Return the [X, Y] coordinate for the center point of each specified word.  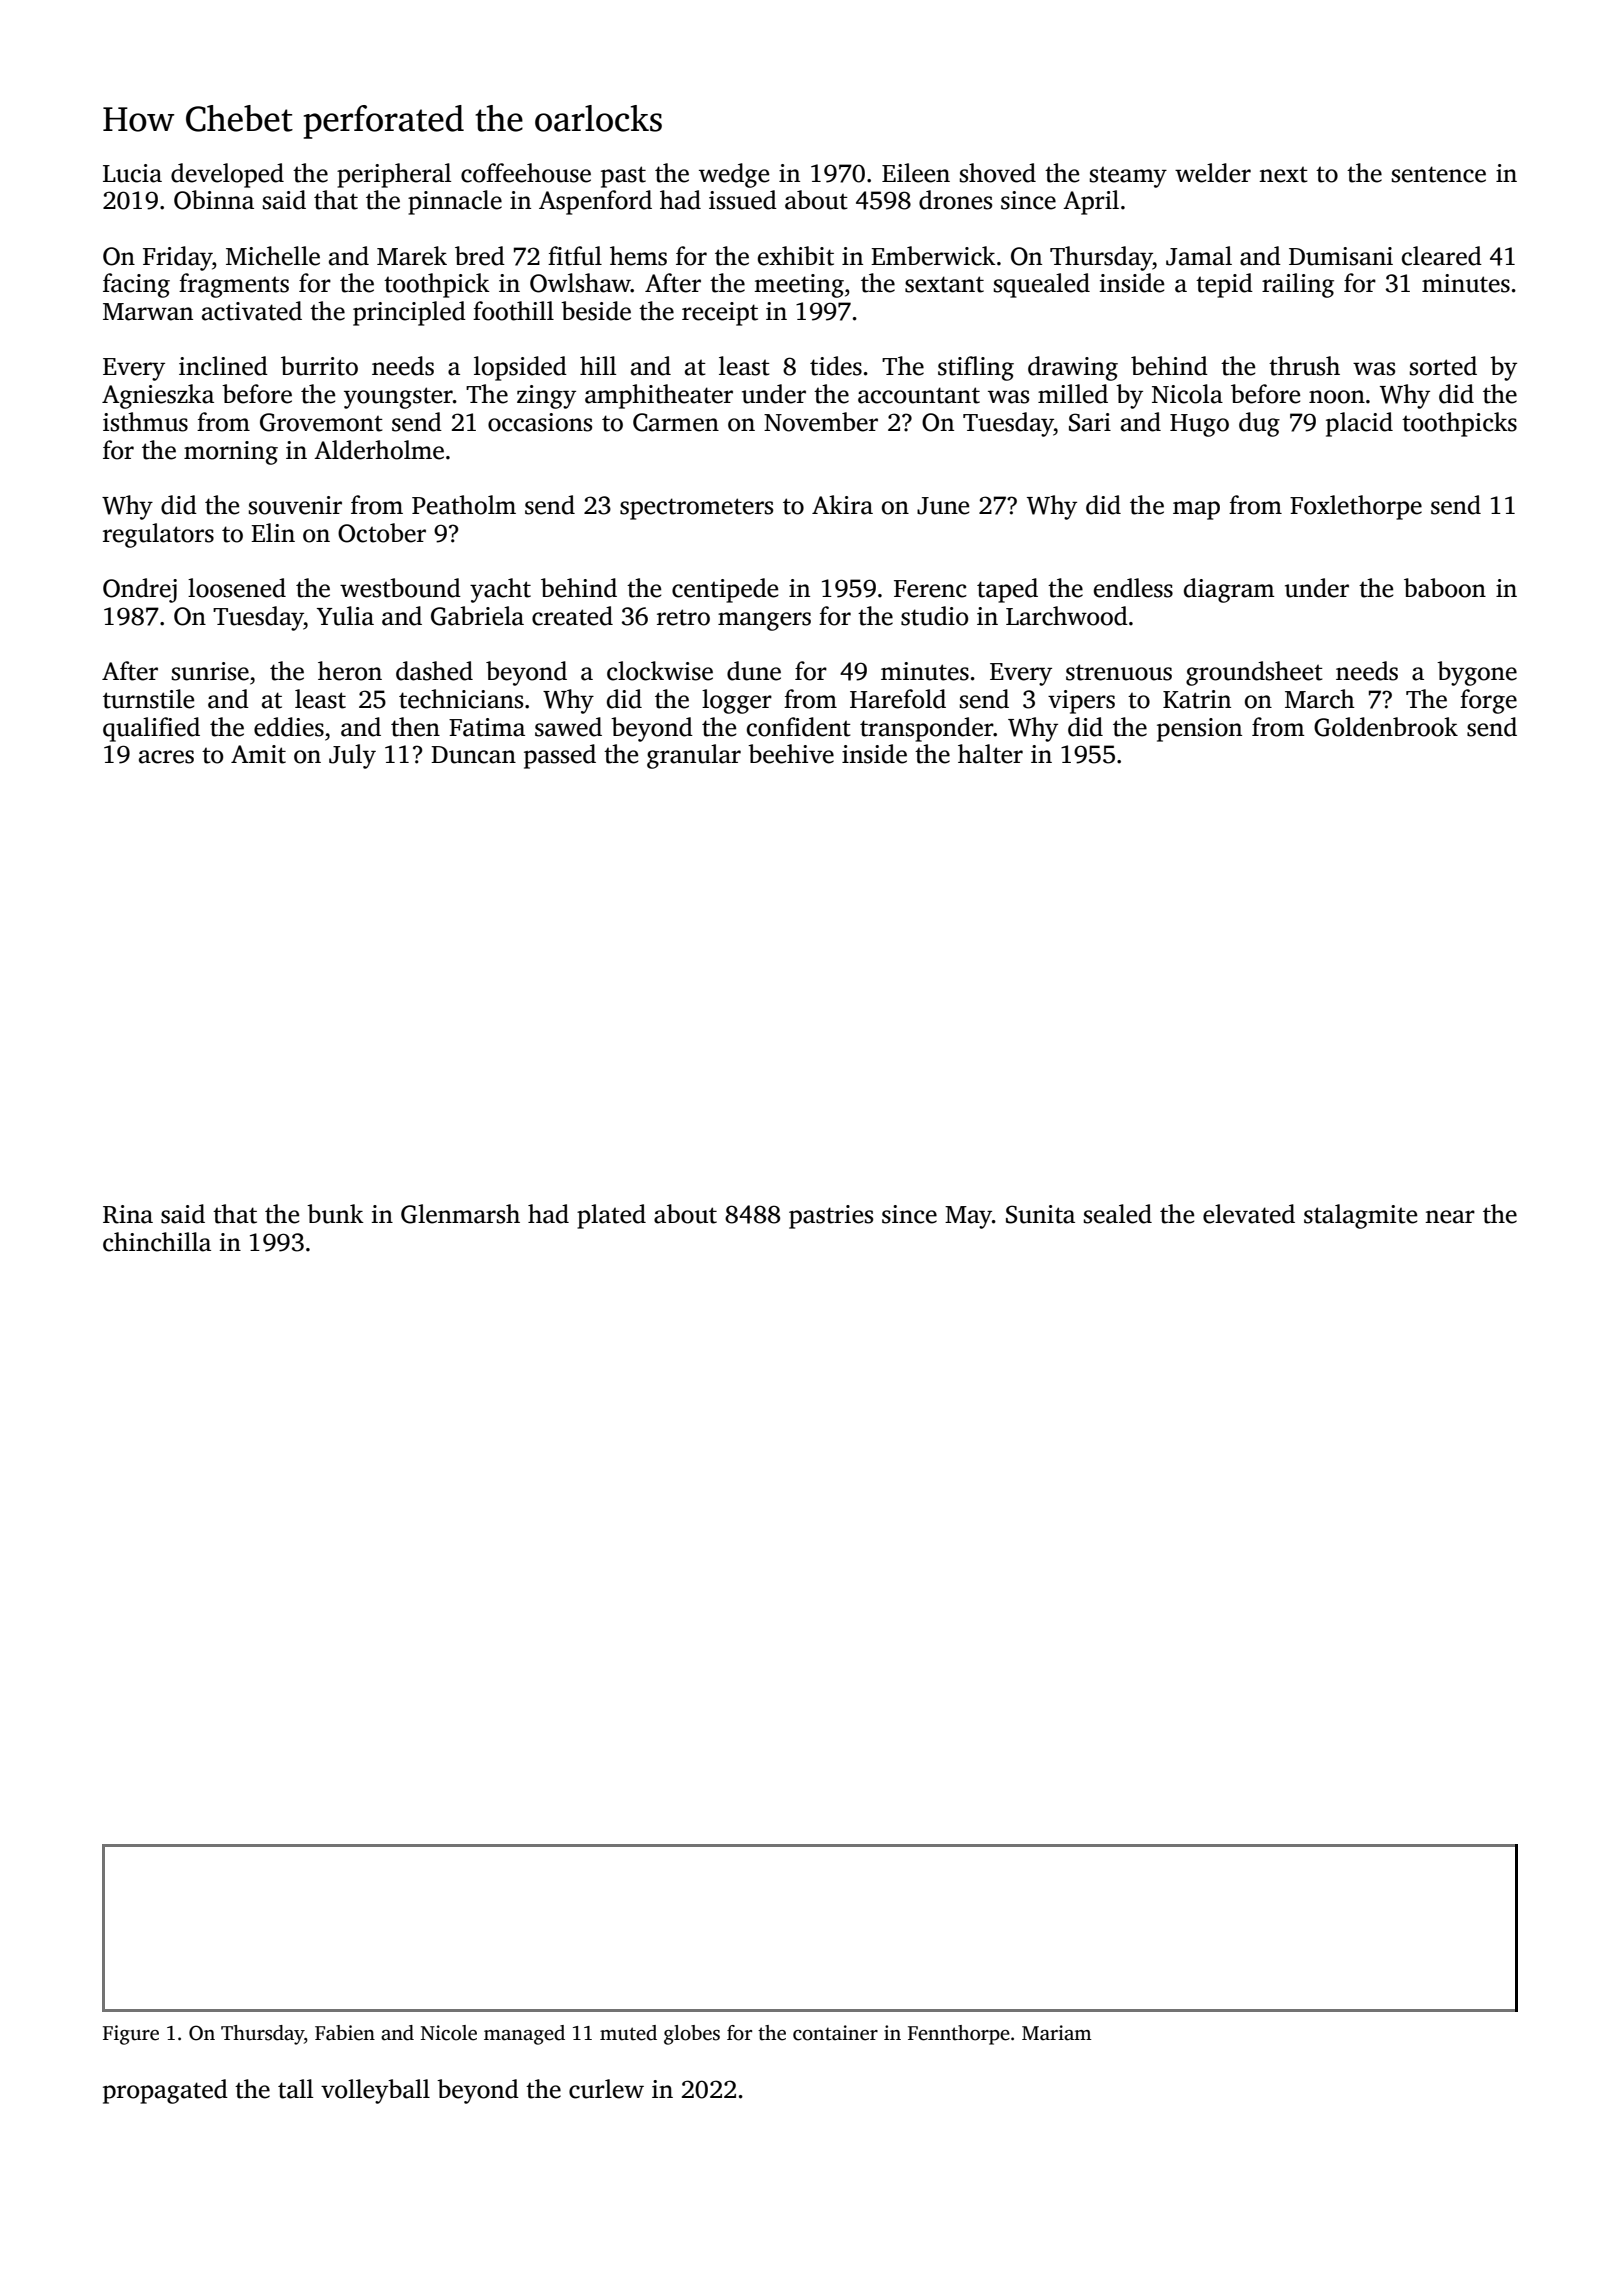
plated [611, 1216]
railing [1298, 285]
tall [295, 2089]
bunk [335, 1214]
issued [743, 200]
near [1450, 1217]
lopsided [520, 368]
